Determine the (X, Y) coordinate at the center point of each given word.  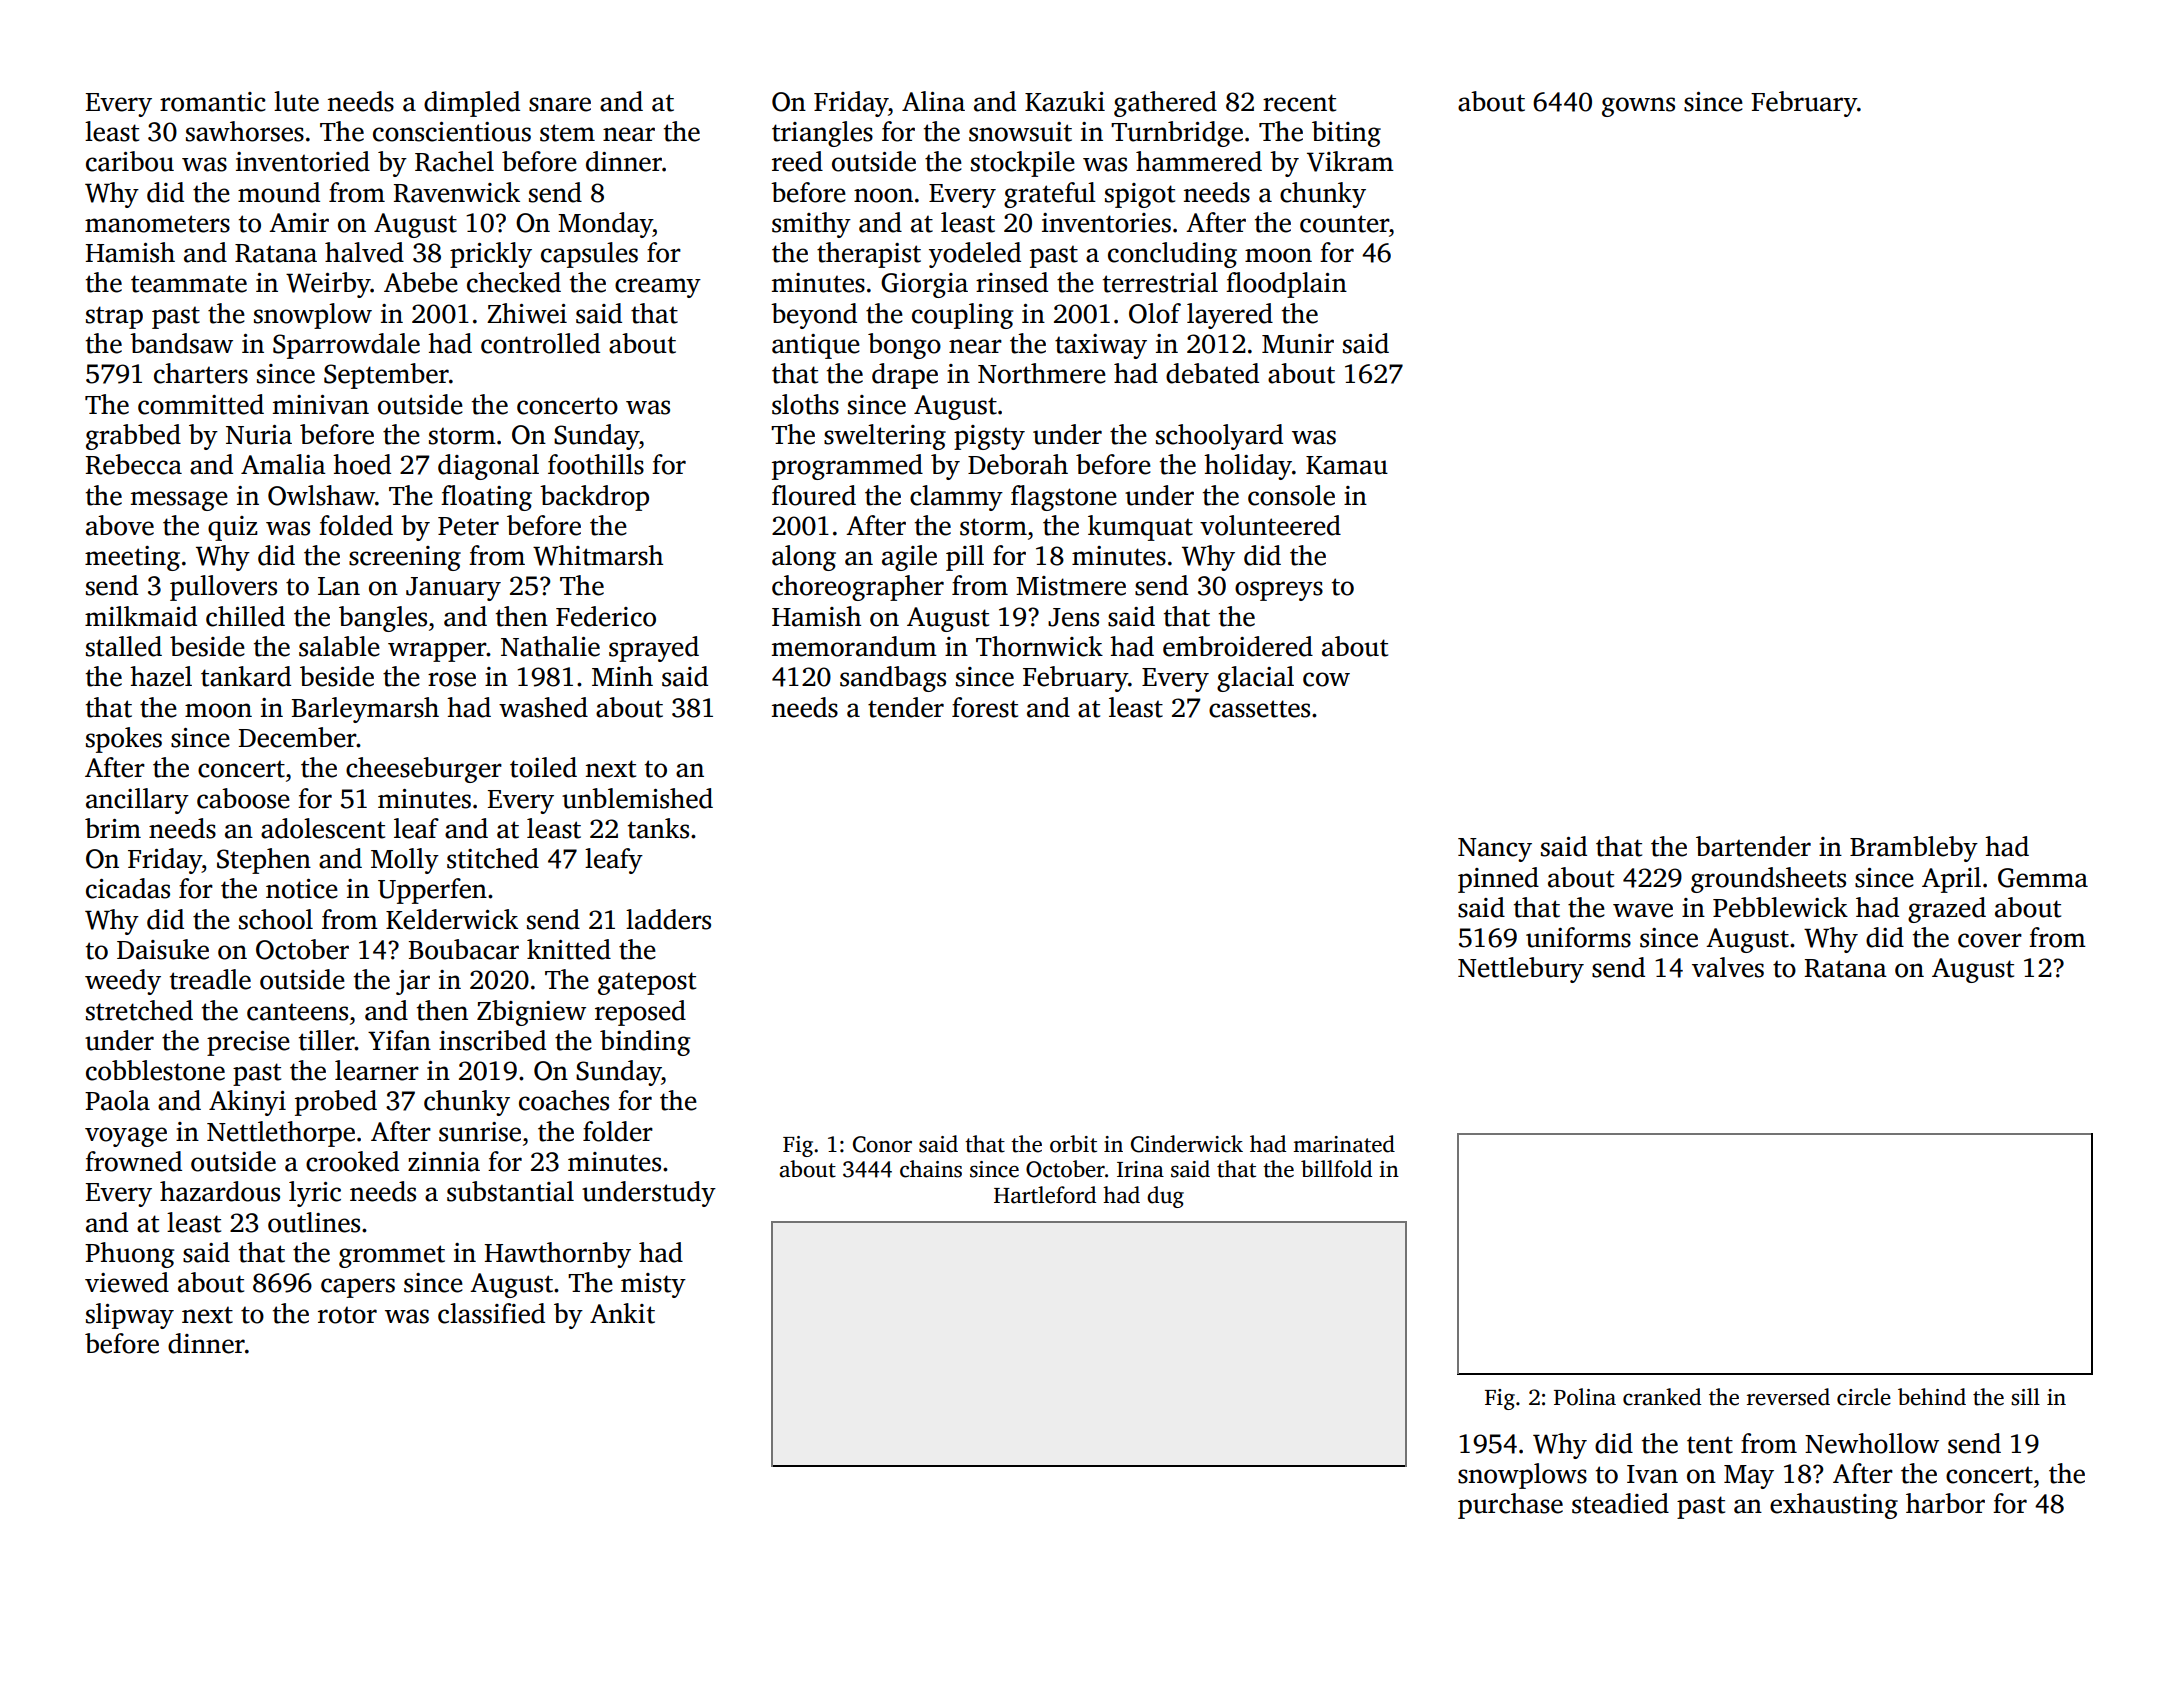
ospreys (1279, 591)
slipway (130, 1316)
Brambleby (1914, 849)
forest (985, 707)
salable (339, 646)
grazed (1947, 910)
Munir (1298, 344)
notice (302, 889)
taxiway (1101, 346)
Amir (299, 222)
